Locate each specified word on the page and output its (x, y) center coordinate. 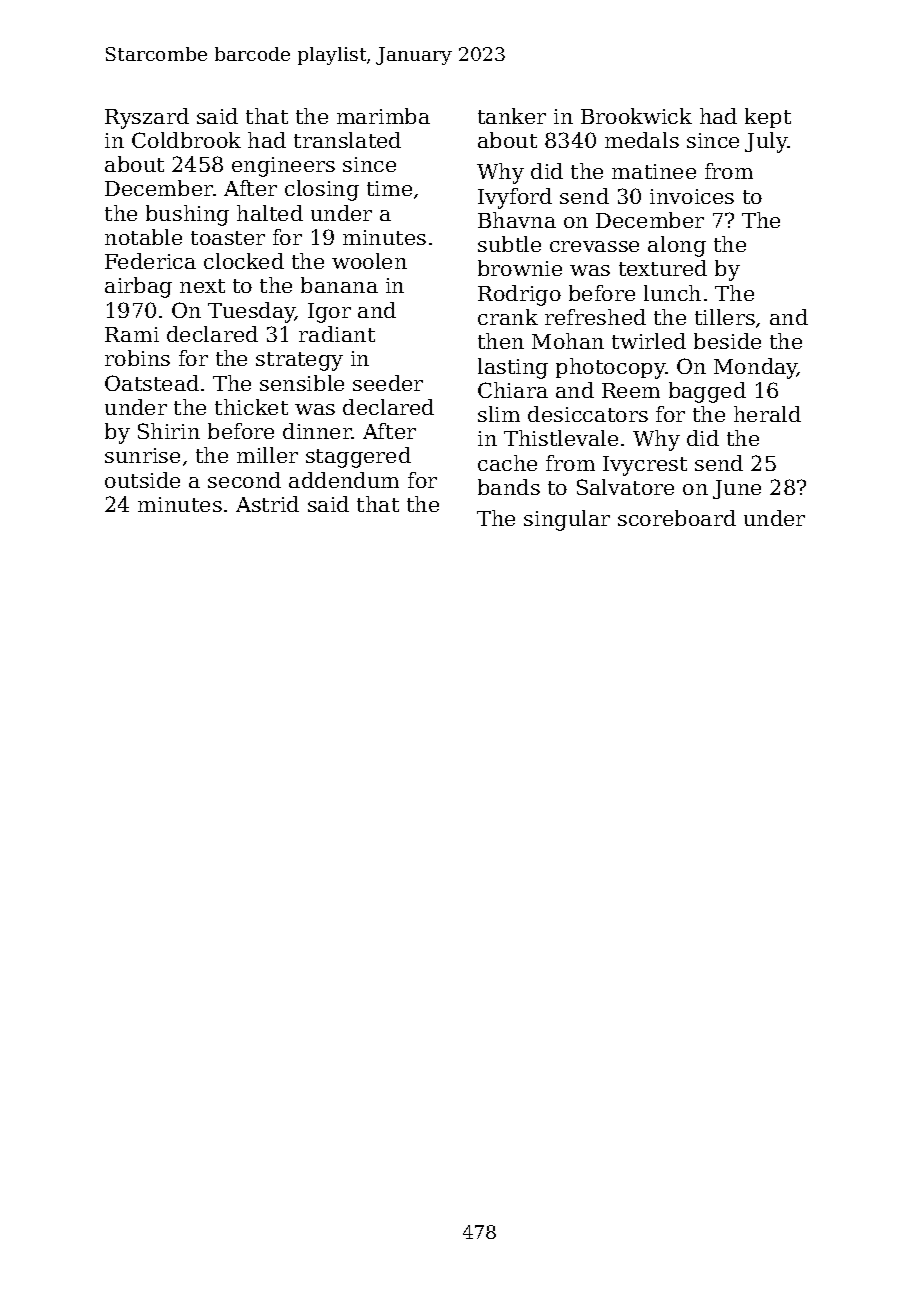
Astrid (267, 504)
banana (339, 285)
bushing (187, 215)
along (677, 246)
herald (767, 414)
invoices (692, 196)
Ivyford (515, 198)
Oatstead (152, 383)
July (766, 142)
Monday (756, 368)
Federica (150, 261)
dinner (317, 431)
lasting (513, 368)
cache (507, 463)
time (389, 188)
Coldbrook (186, 140)
